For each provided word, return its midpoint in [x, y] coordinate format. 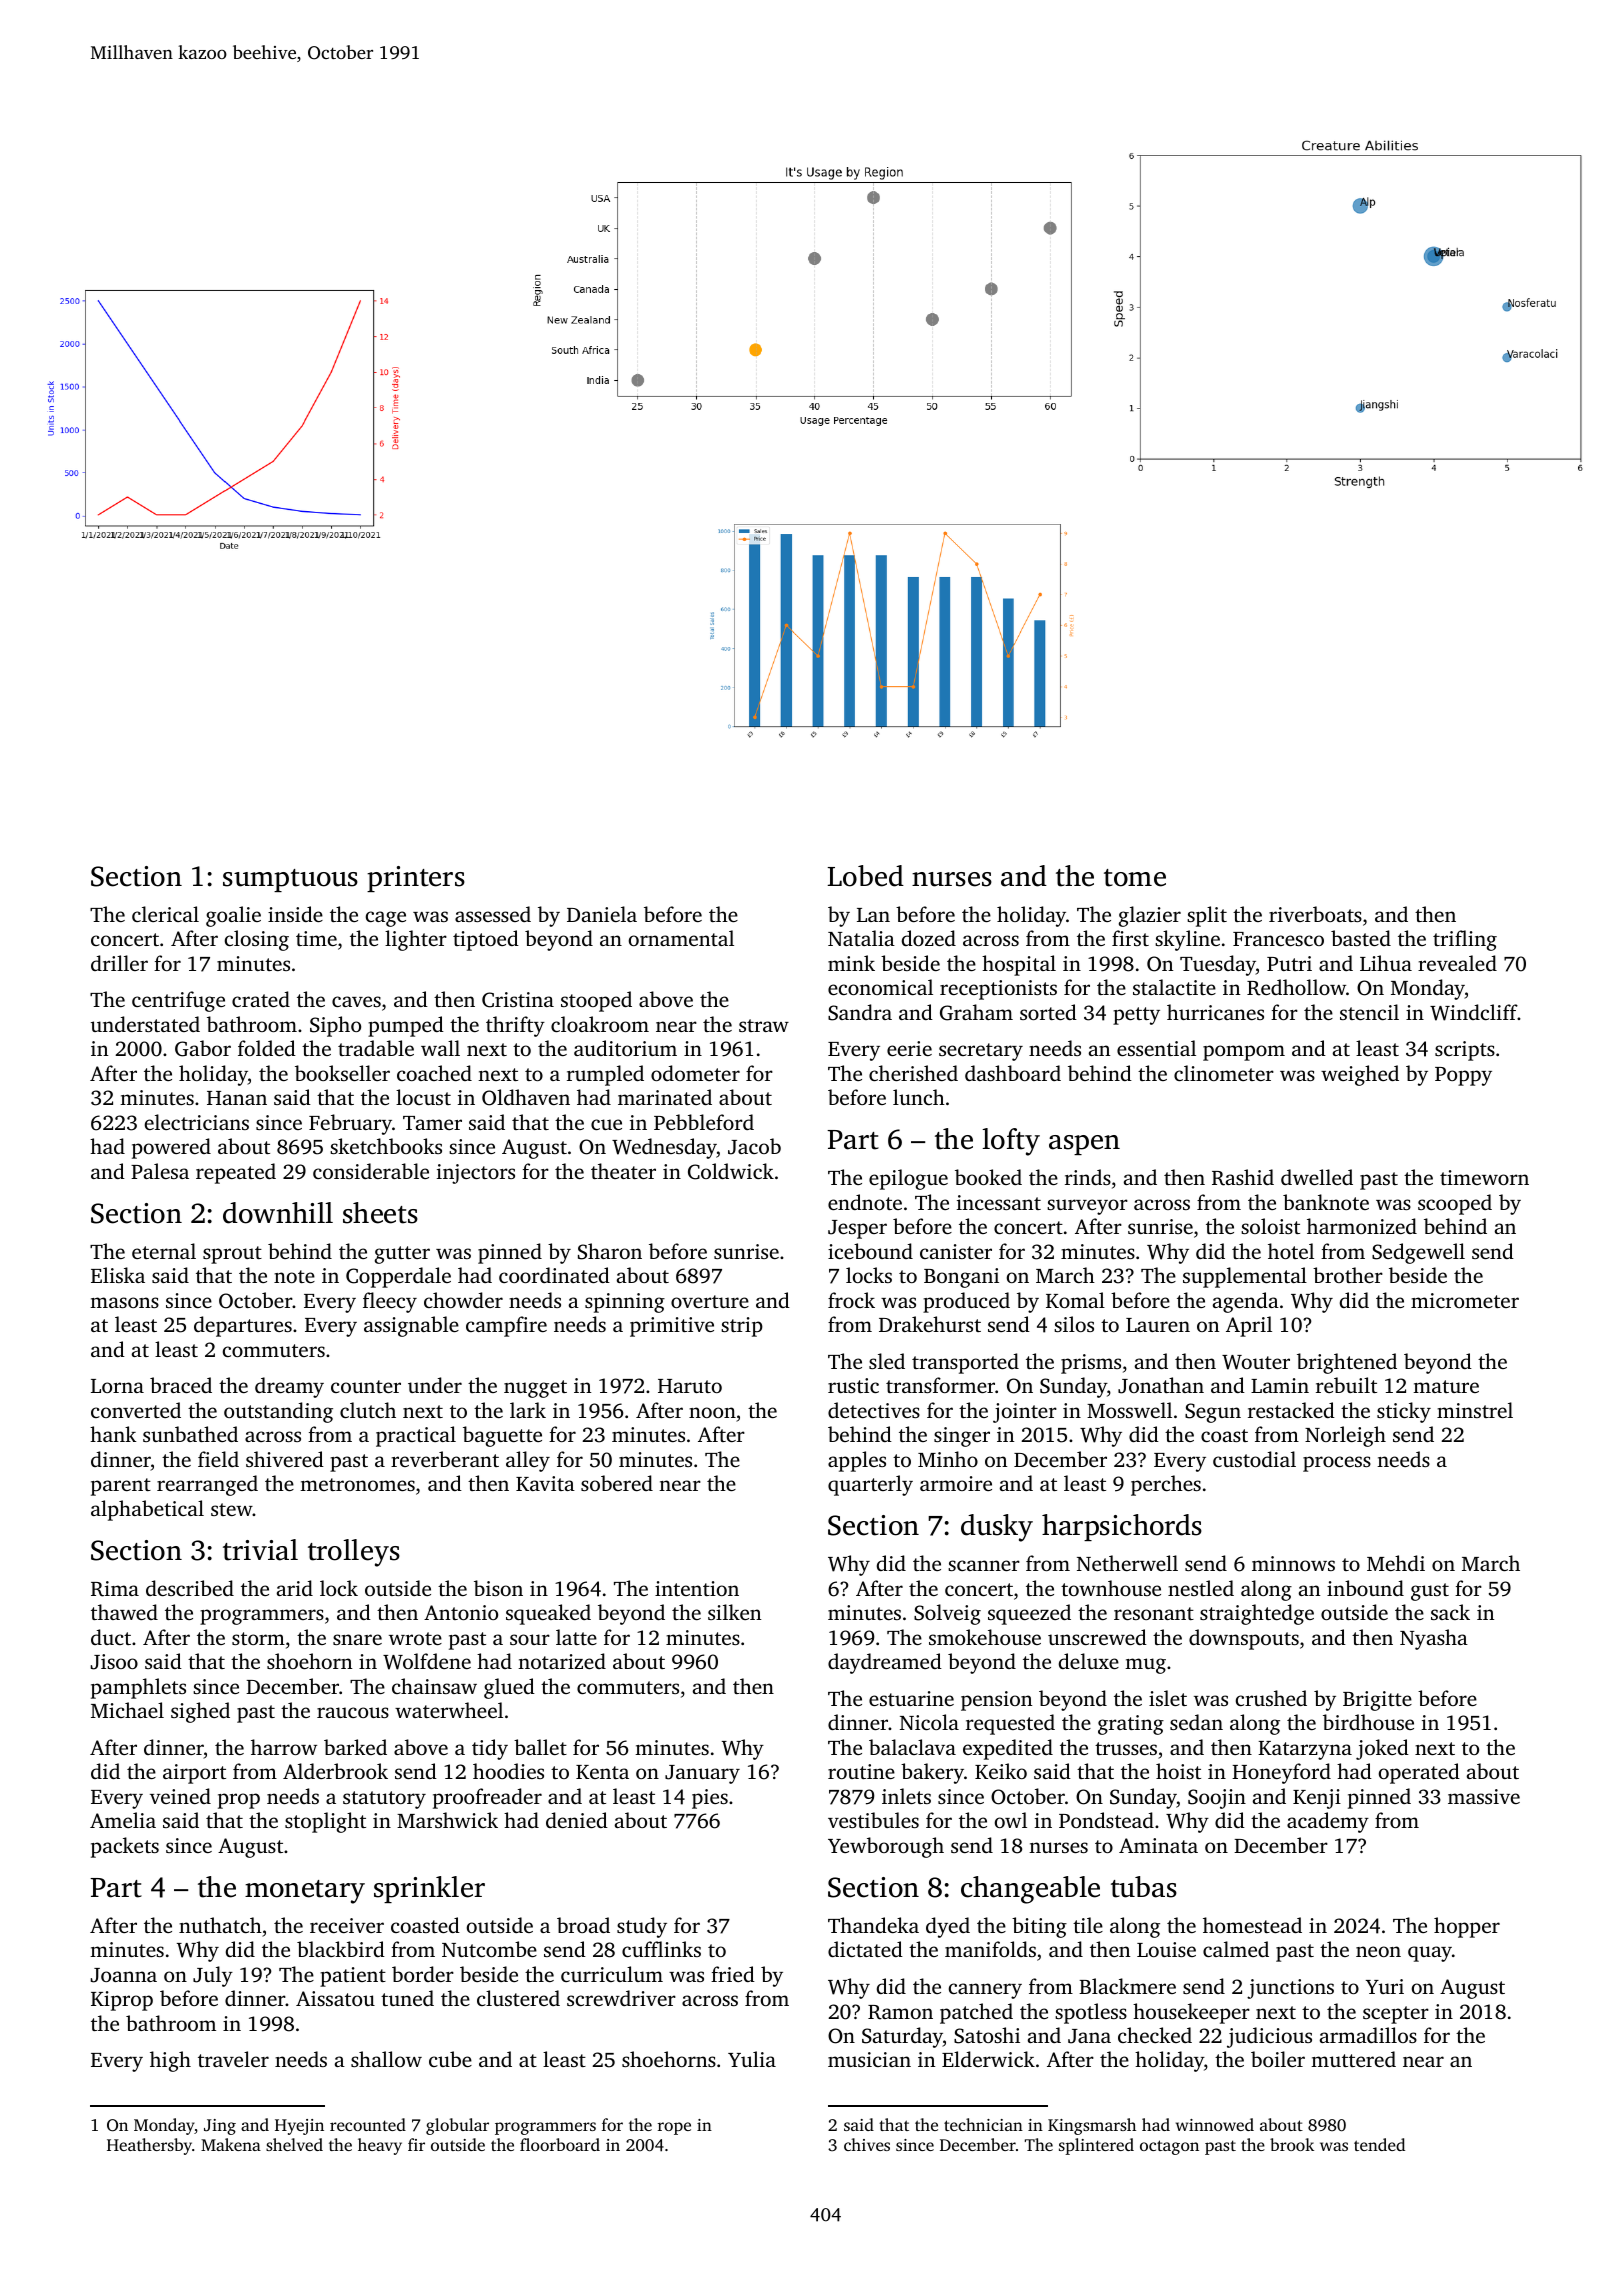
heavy [380, 2146]
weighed [1360, 1075]
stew [232, 1509]
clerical [165, 914]
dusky [997, 1528]
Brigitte [1377, 1701]
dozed [929, 938]
